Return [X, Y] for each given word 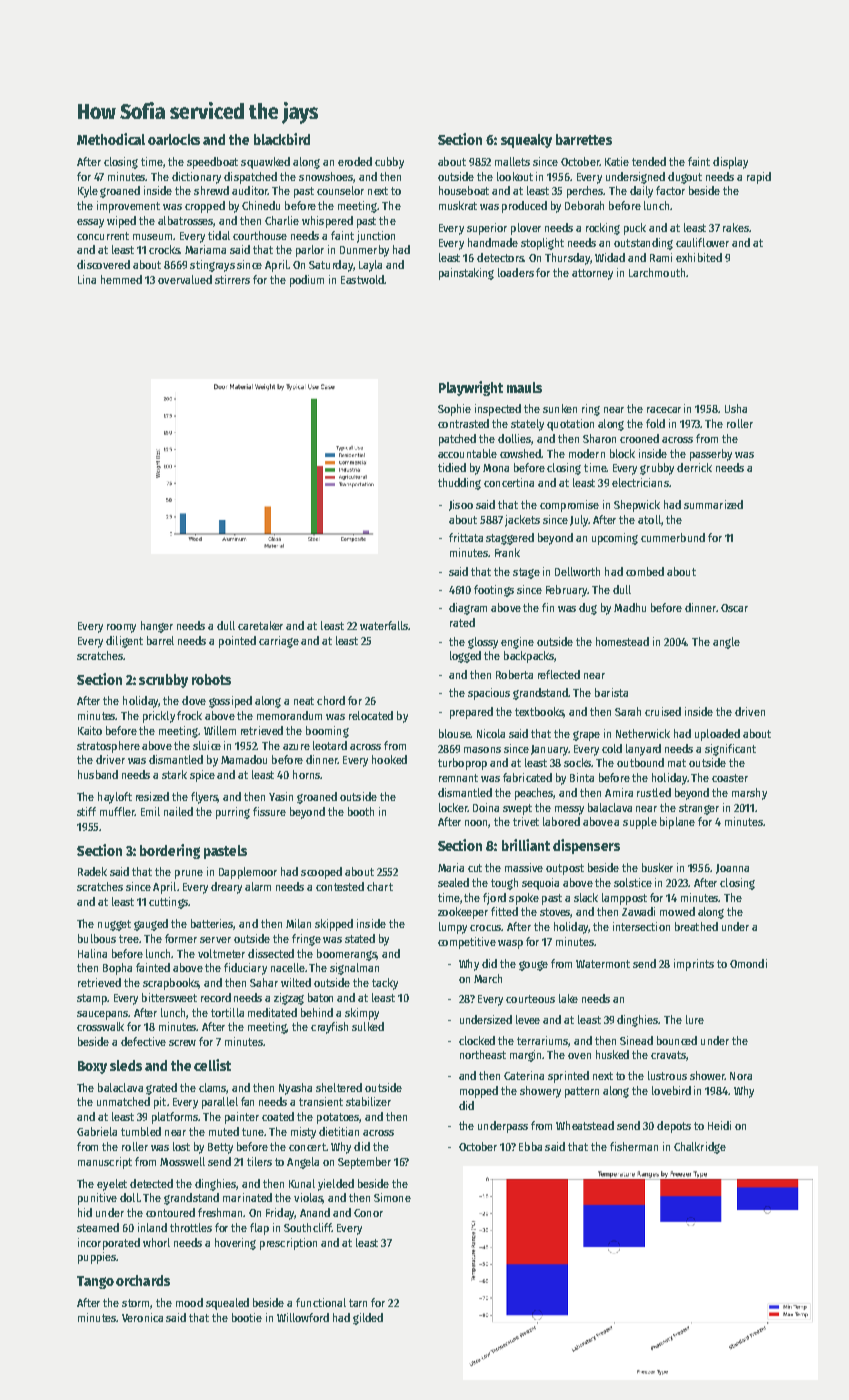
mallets [512, 161]
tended [649, 161]
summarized [713, 504]
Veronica [142, 1317]
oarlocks [174, 139]
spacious [489, 694]
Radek [92, 871]
